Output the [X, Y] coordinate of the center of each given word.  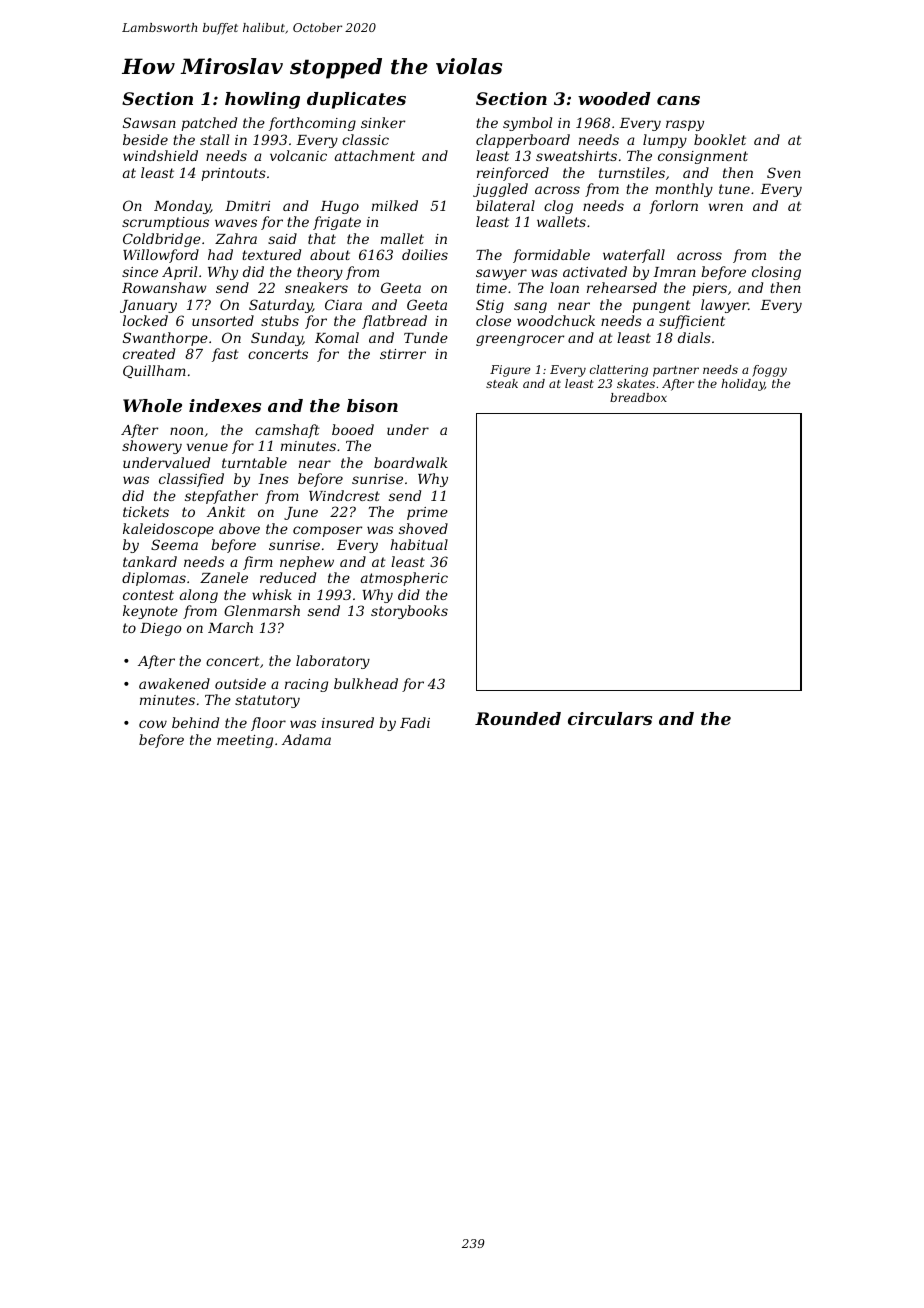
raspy [685, 125]
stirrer [403, 354]
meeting [245, 741]
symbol [527, 124]
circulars [610, 718]
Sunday [277, 339]
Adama [306, 739]
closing [776, 273]
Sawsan [149, 122]
